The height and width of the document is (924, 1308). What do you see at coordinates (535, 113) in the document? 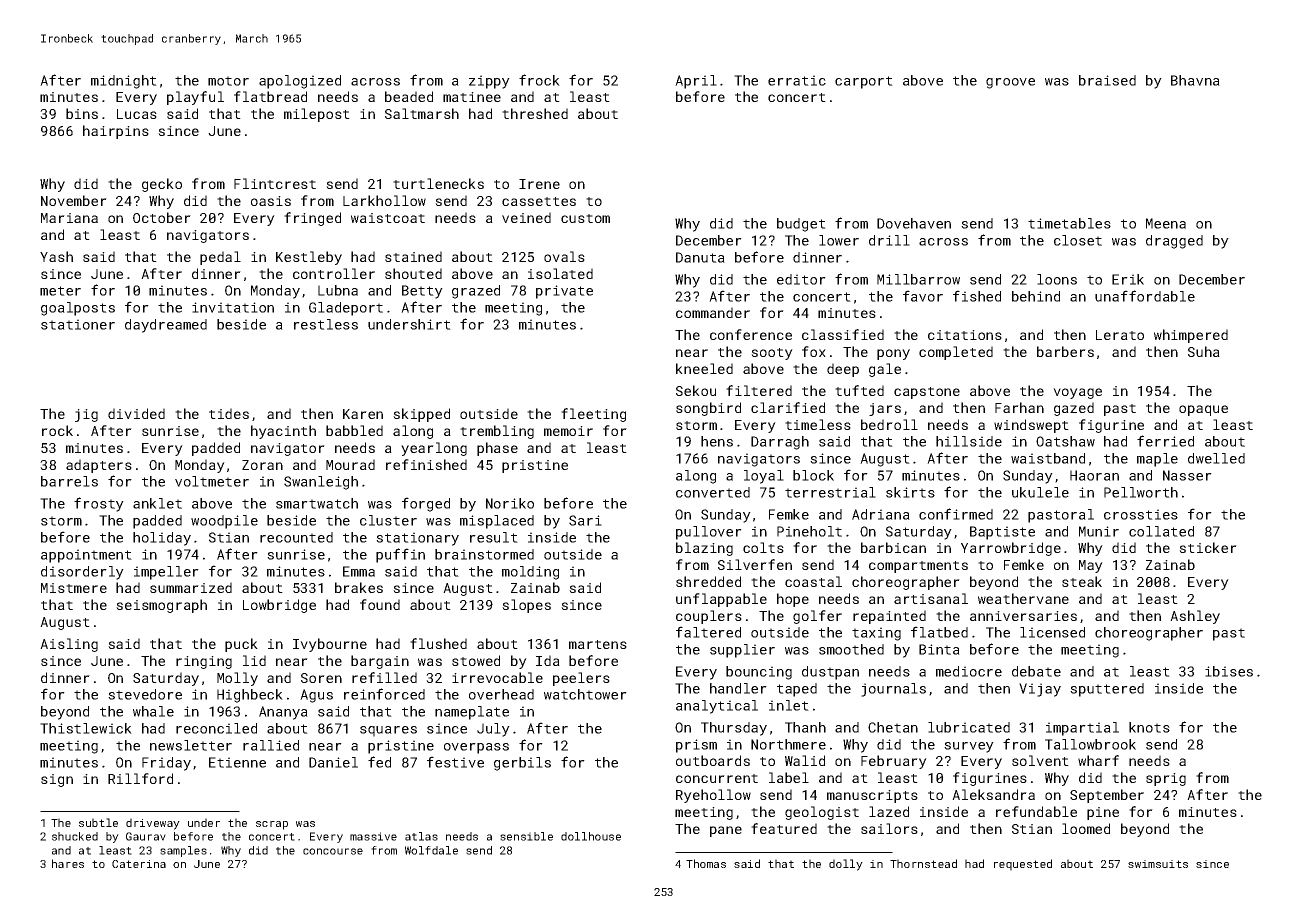
I see `threshed` at bounding box center [535, 113].
